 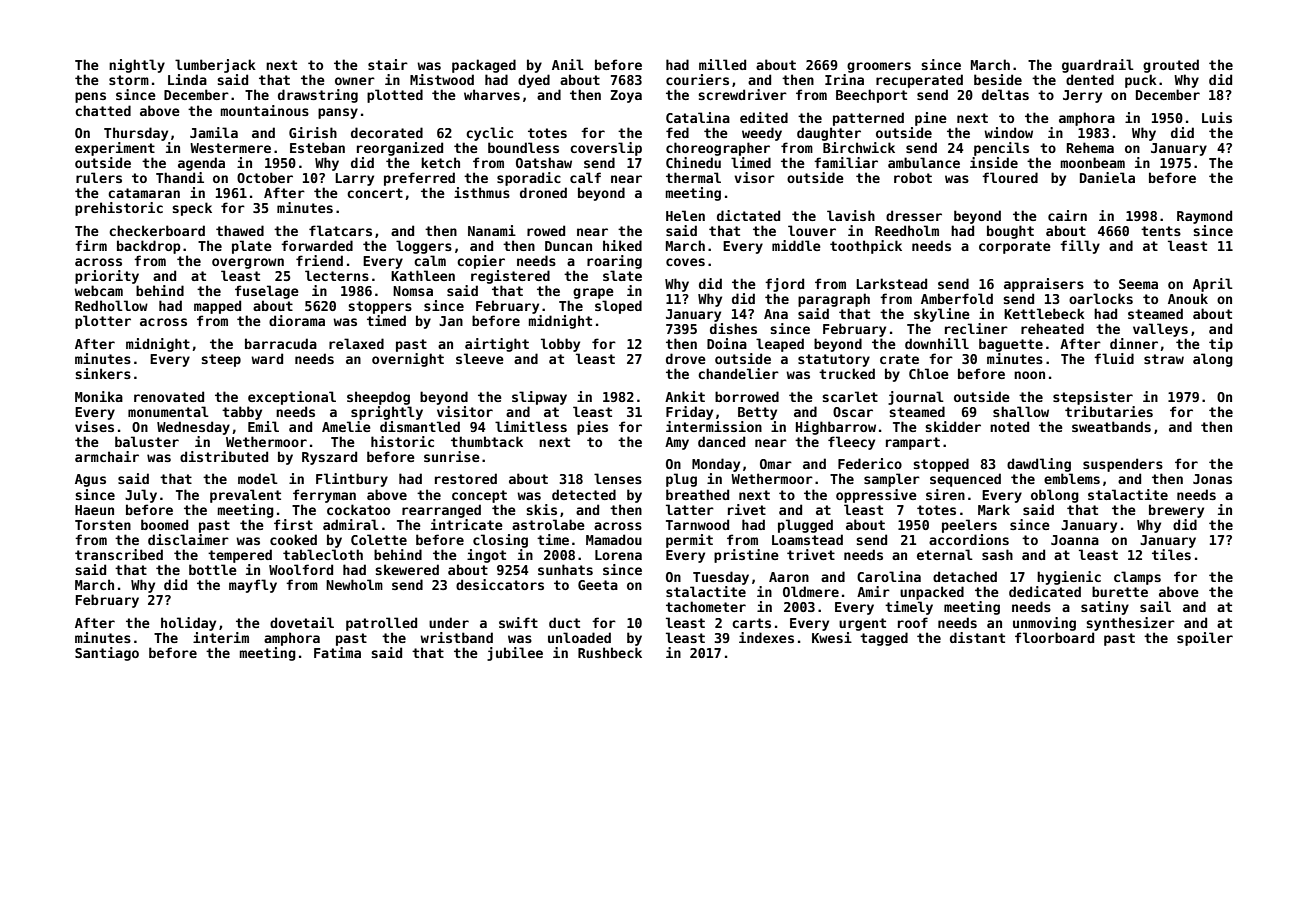 I want to click on Santiago, so click(x=107, y=654).
